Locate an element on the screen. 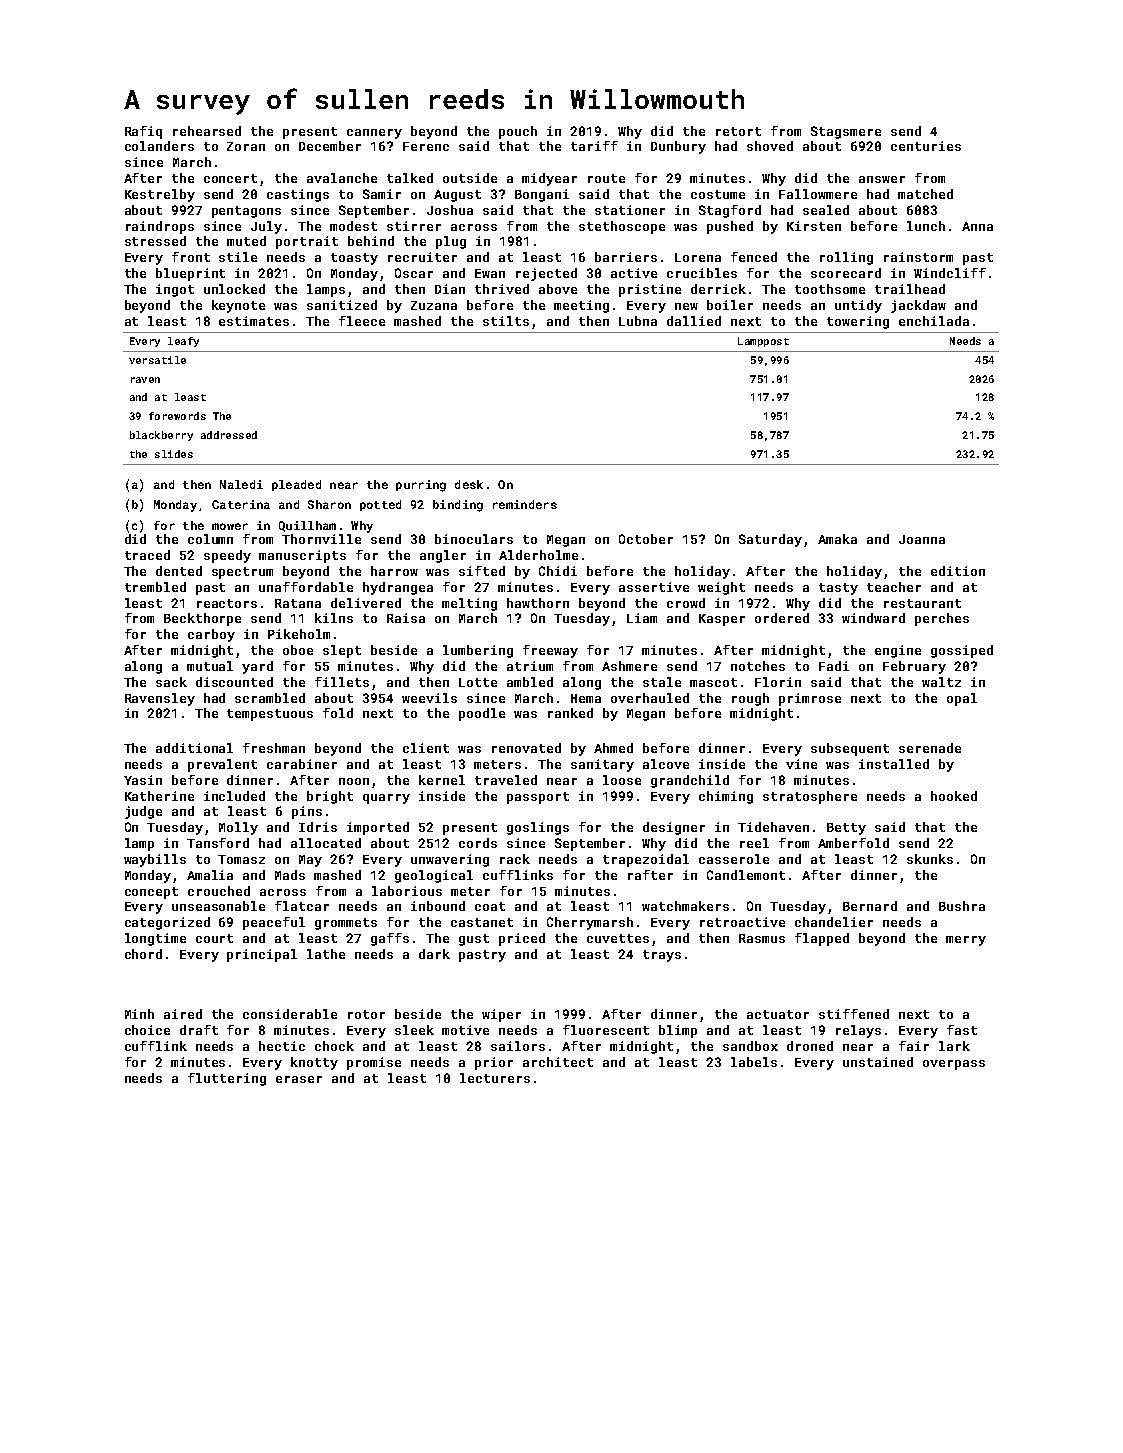 The width and height of the screenshot is (1123, 1453). draft is located at coordinates (199, 1030).
